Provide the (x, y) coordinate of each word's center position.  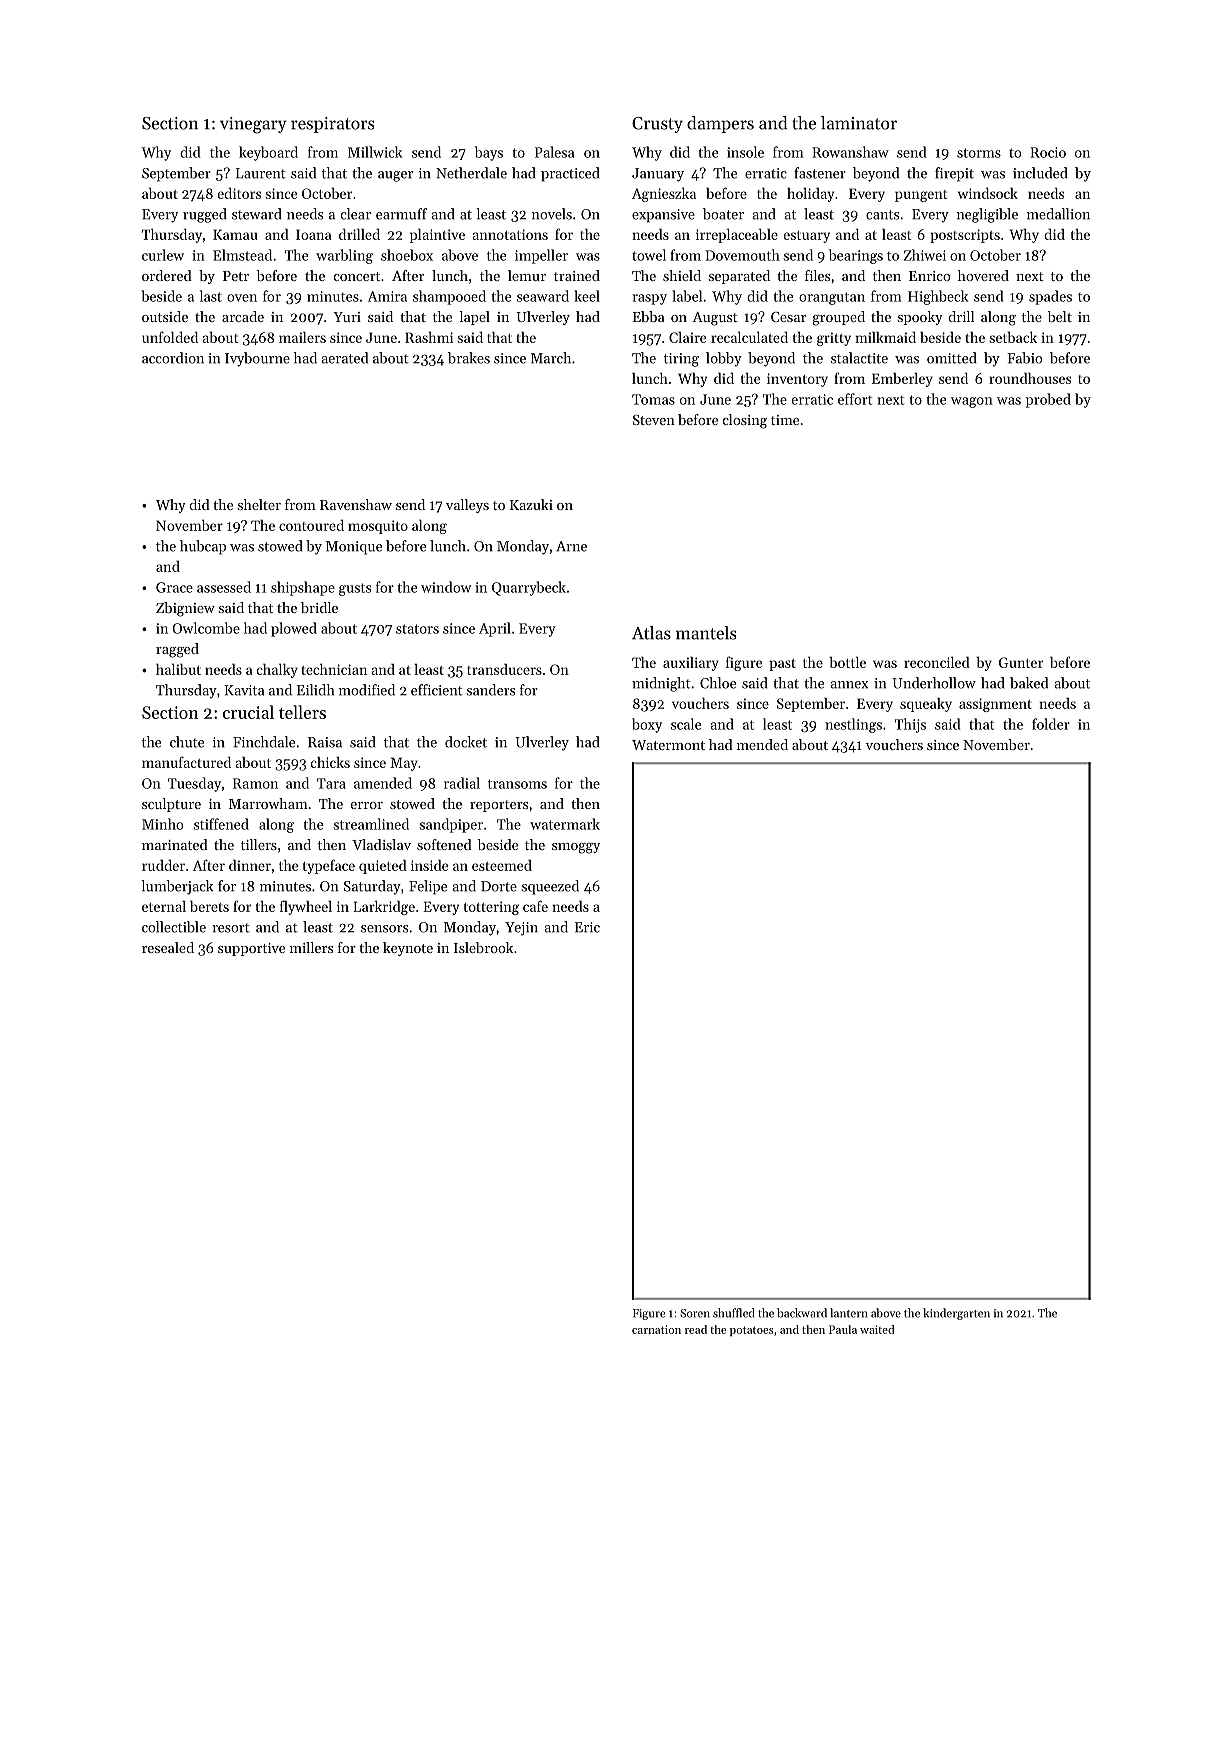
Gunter (1021, 662)
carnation (656, 1329)
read (696, 1329)
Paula (843, 1329)
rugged (205, 215)
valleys (467, 506)
